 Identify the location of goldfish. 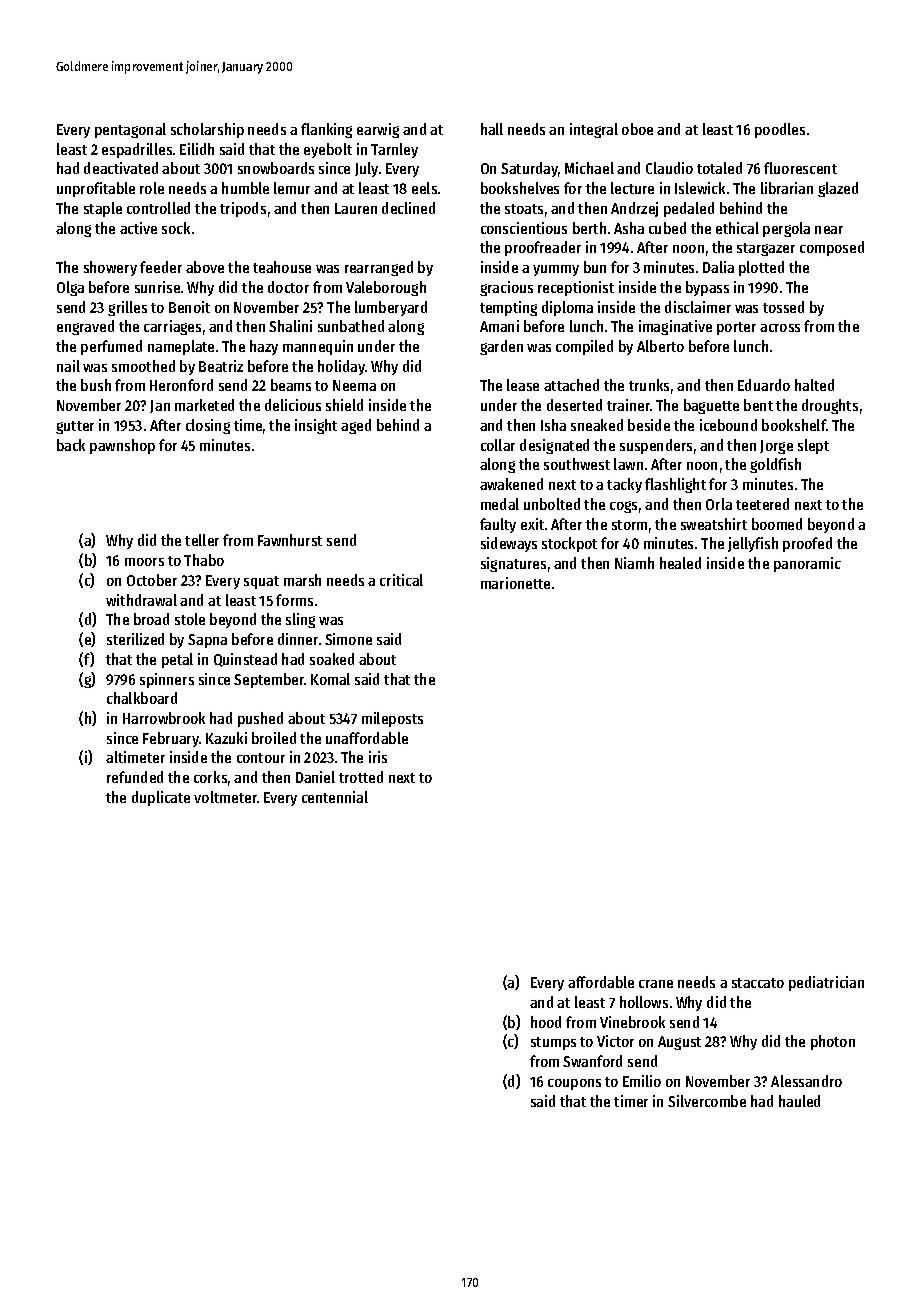
(775, 465).
